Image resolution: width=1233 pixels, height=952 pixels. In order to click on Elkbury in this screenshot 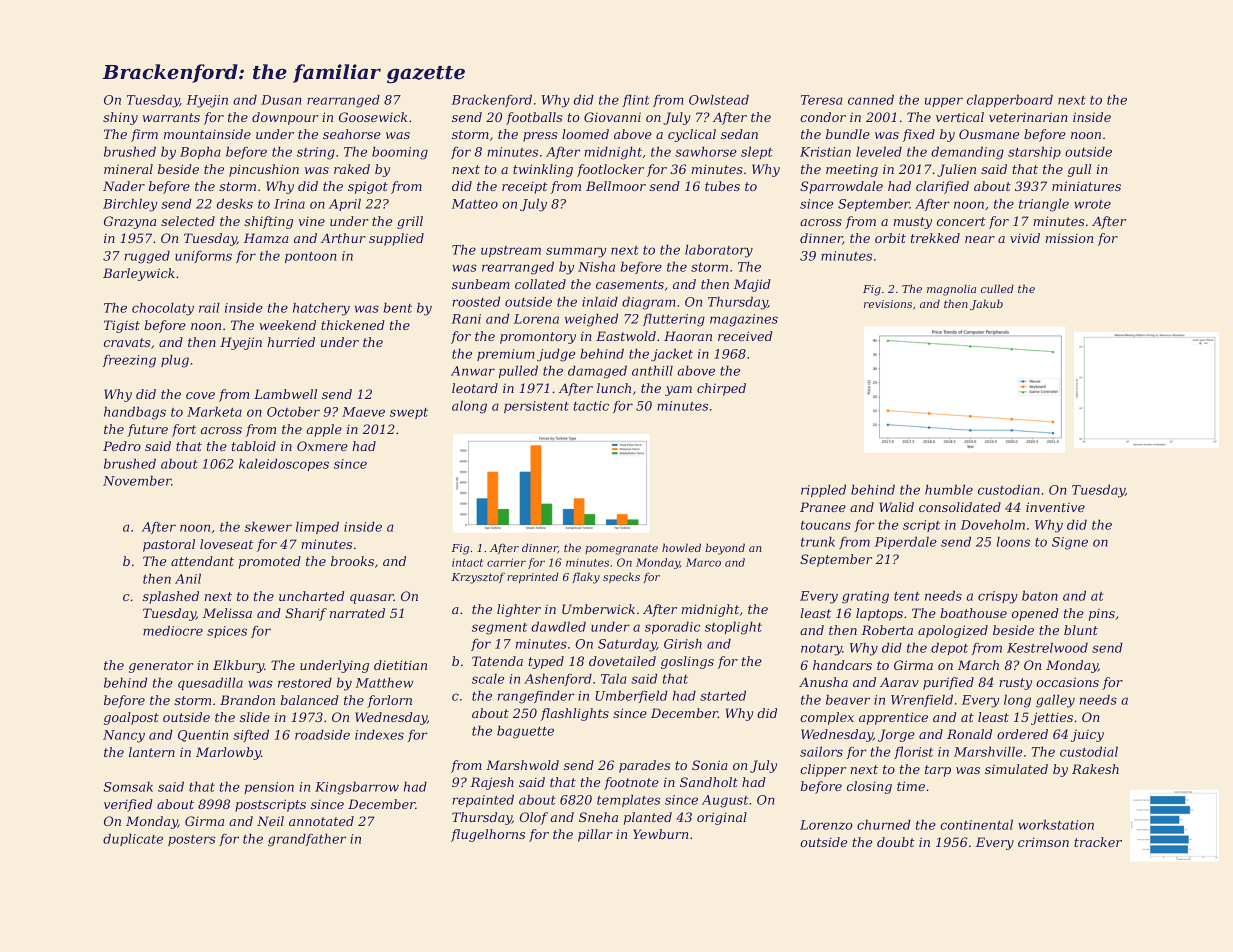, I will do `click(238, 666)`.
